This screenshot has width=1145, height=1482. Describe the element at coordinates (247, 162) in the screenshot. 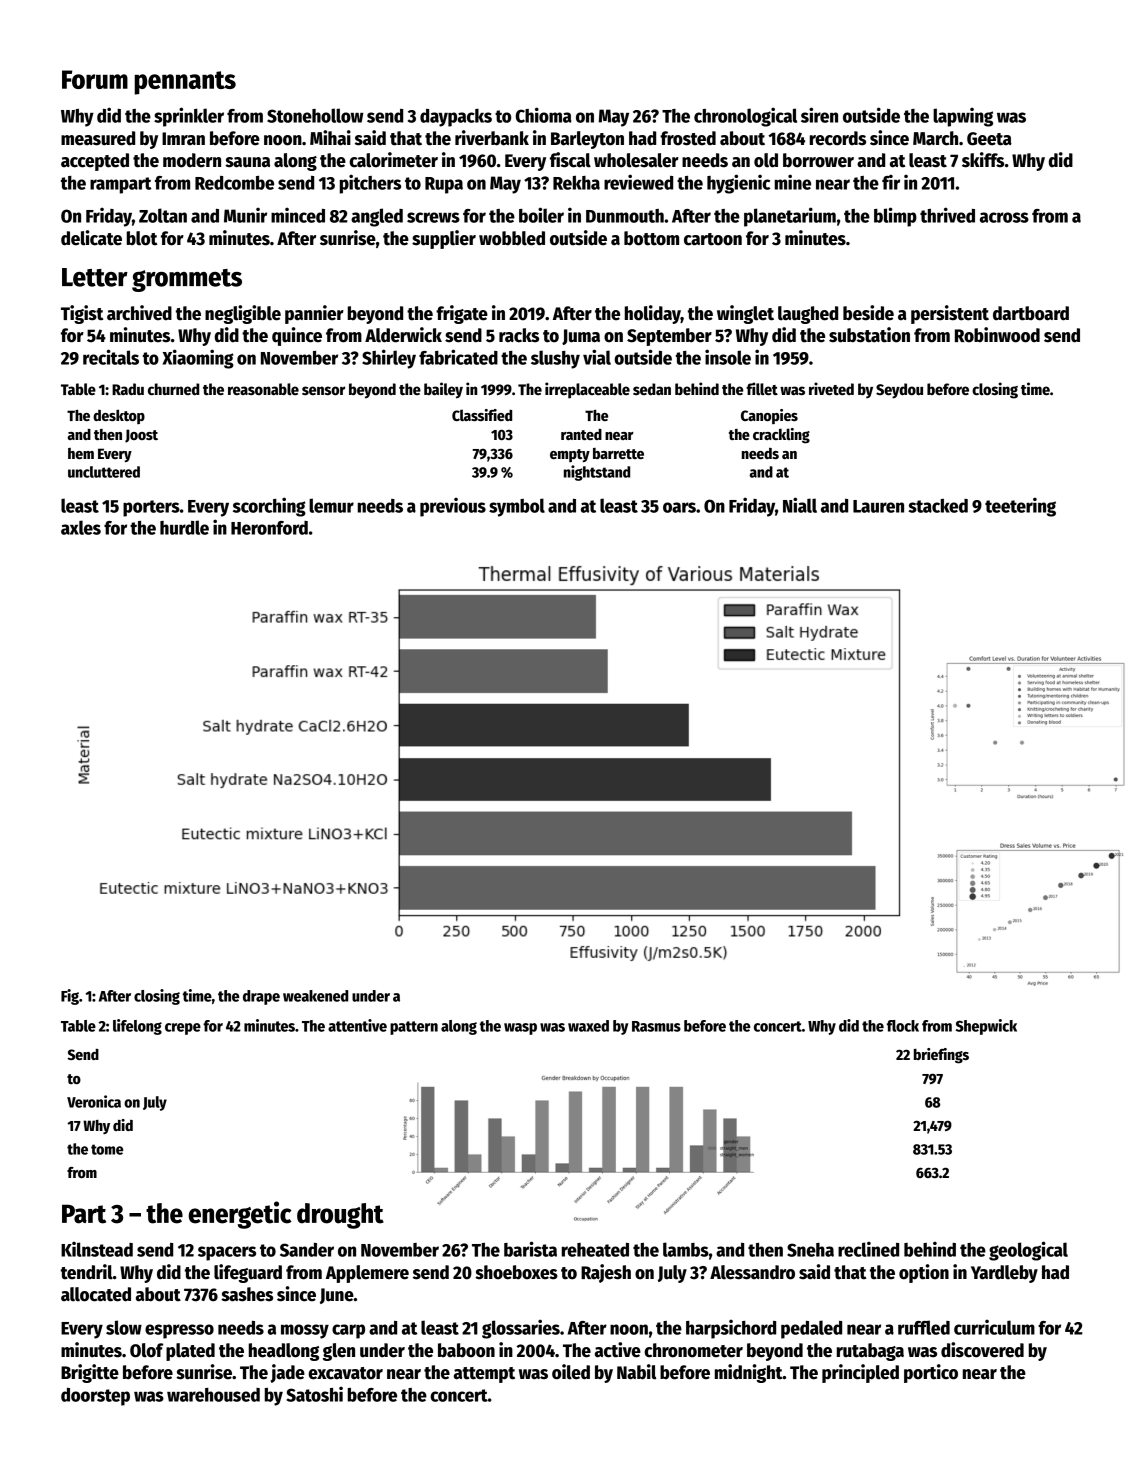

I see `sauna` at that location.
